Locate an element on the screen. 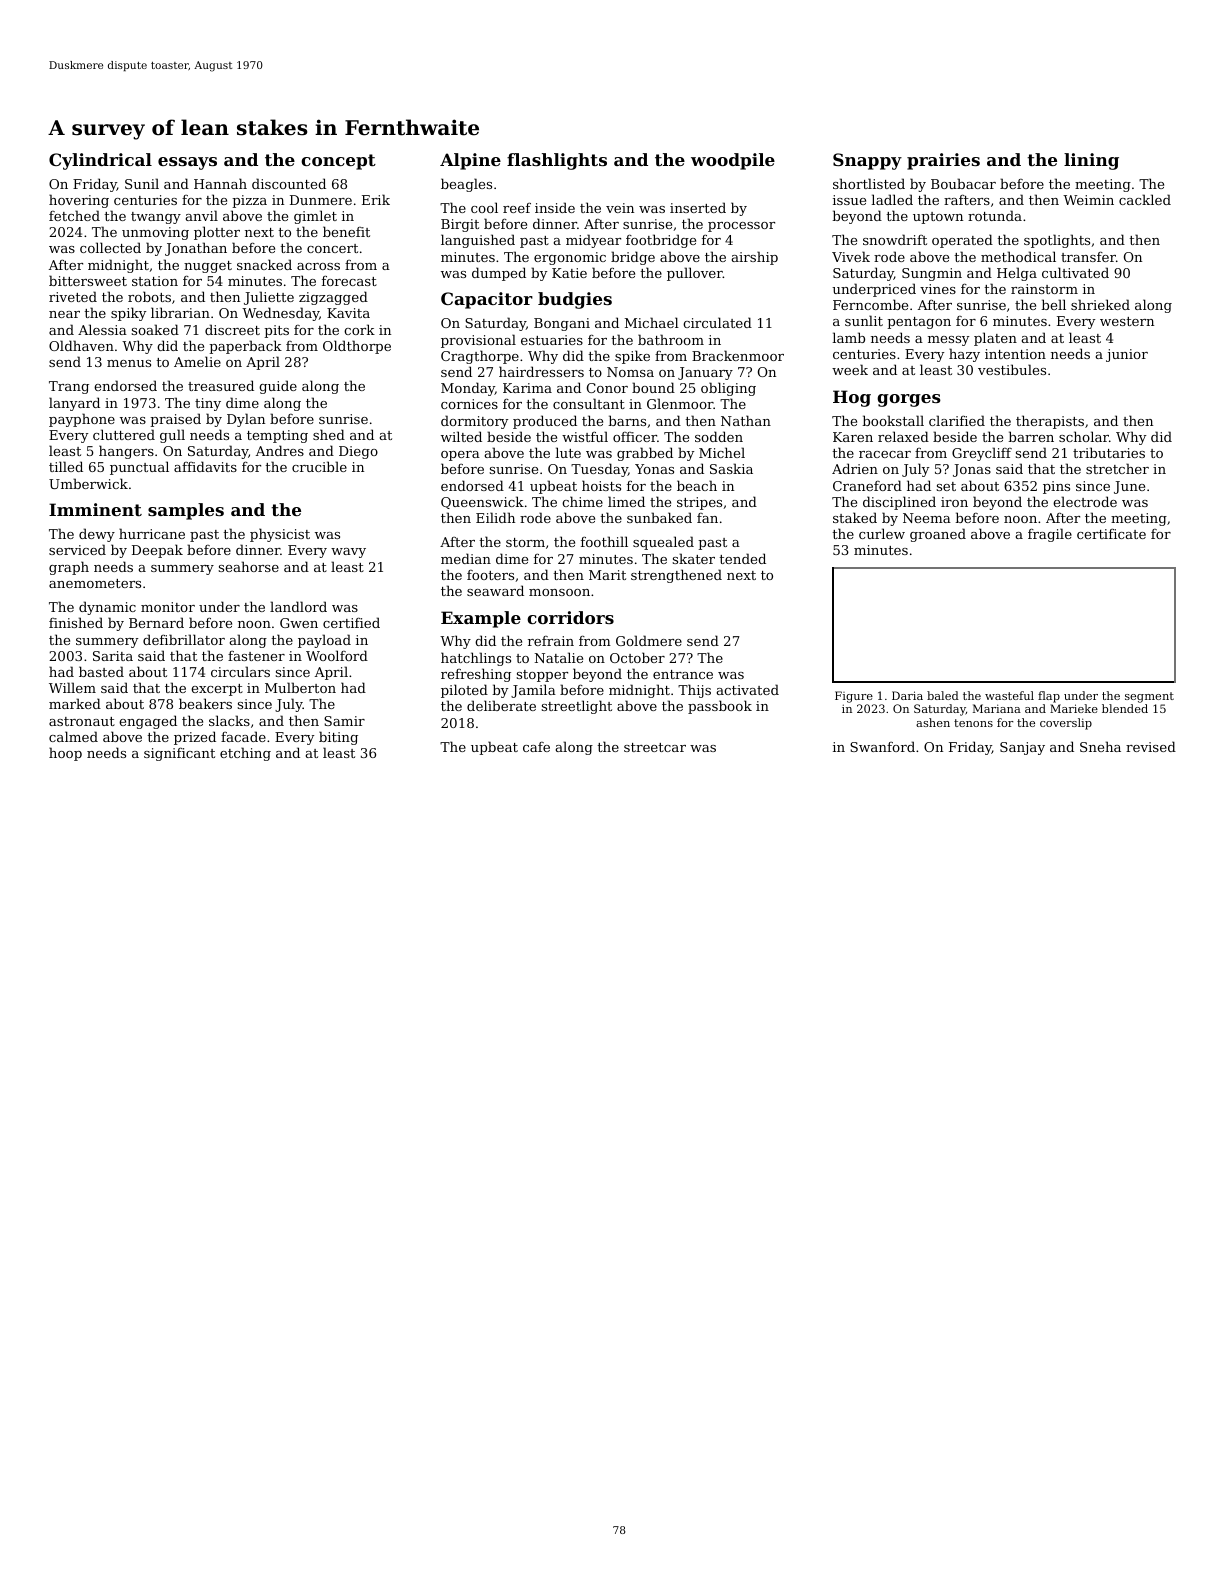 This screenshot has height=1586, width=1225. woodpile is located at coordinates (733, 161).
